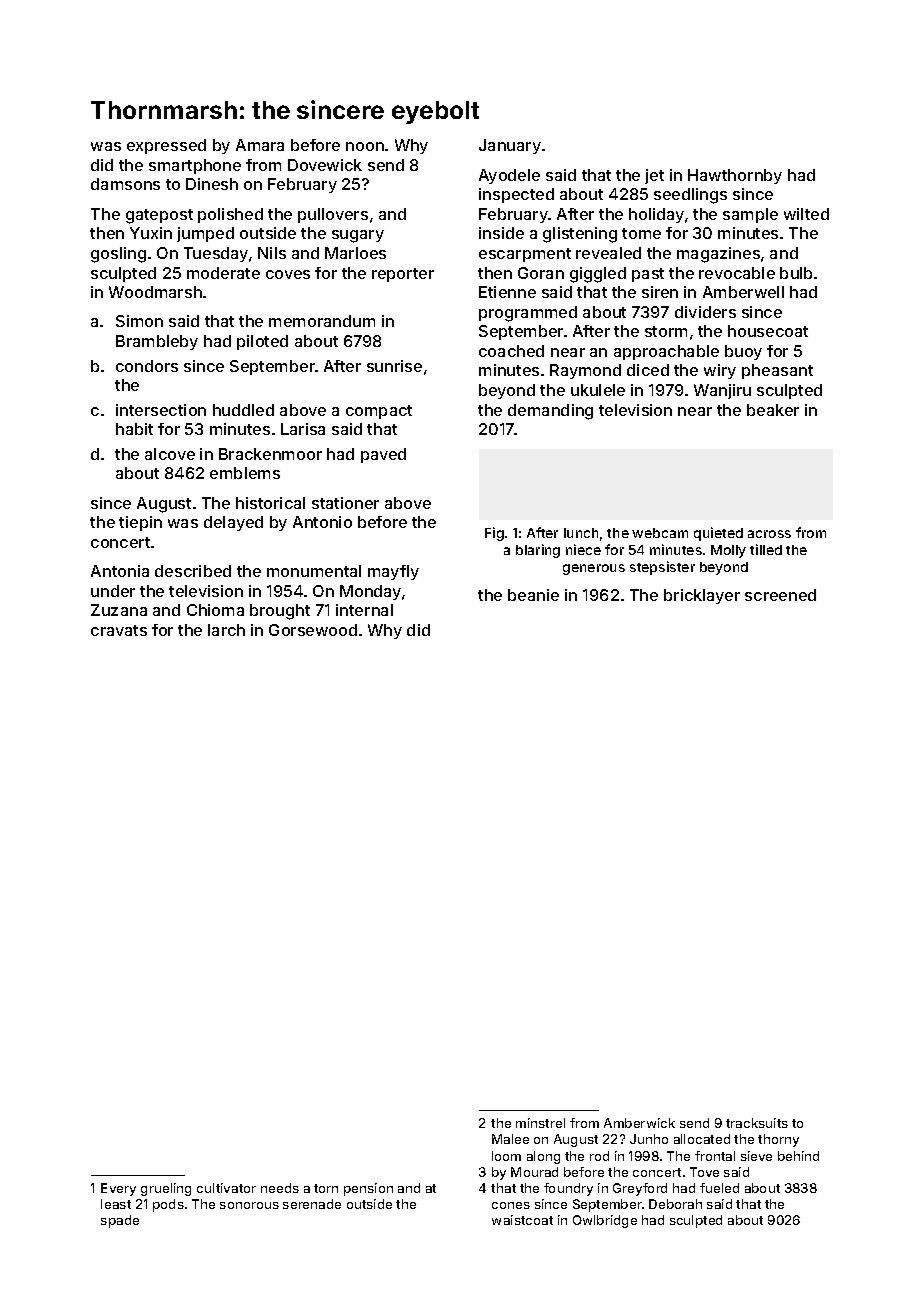 The width and height of the screenshot is (924, 1308). I want to click on Fig, so click(494, 534).
